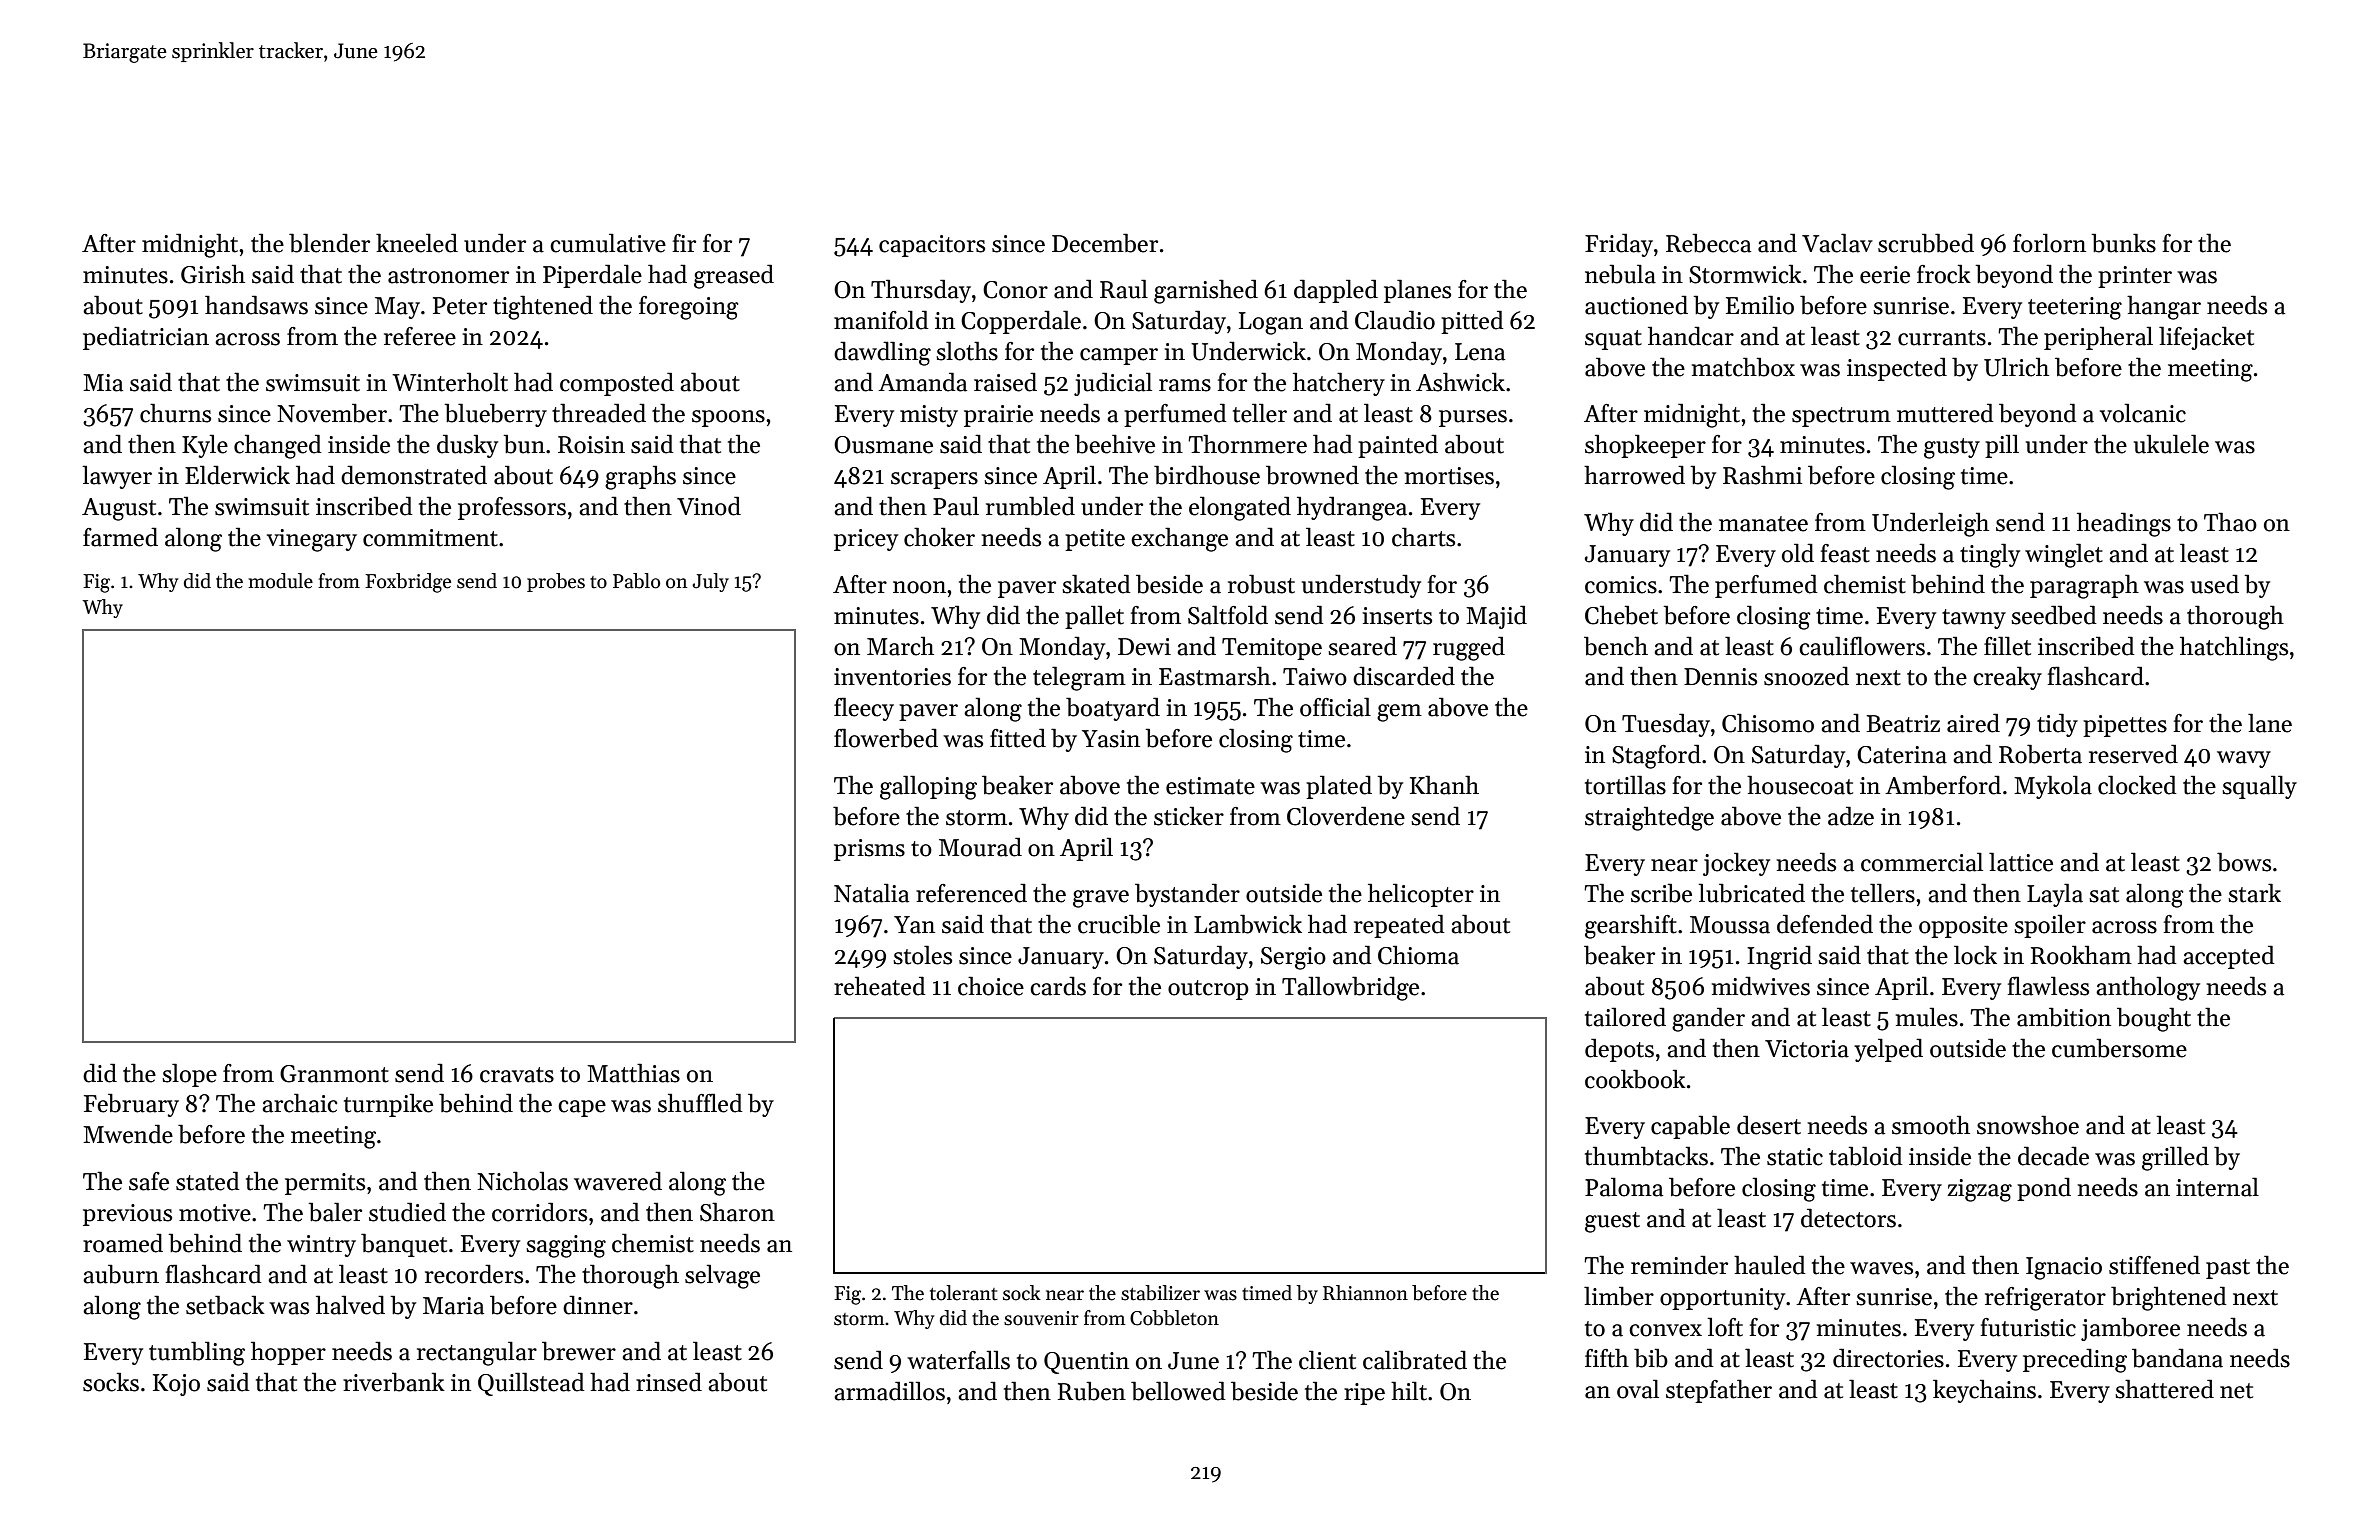 The width and height of the screenshot is (2380, 1540). Describe the element at coordinates (213, 274) in the screenshot. I see `Girish` at that location.
